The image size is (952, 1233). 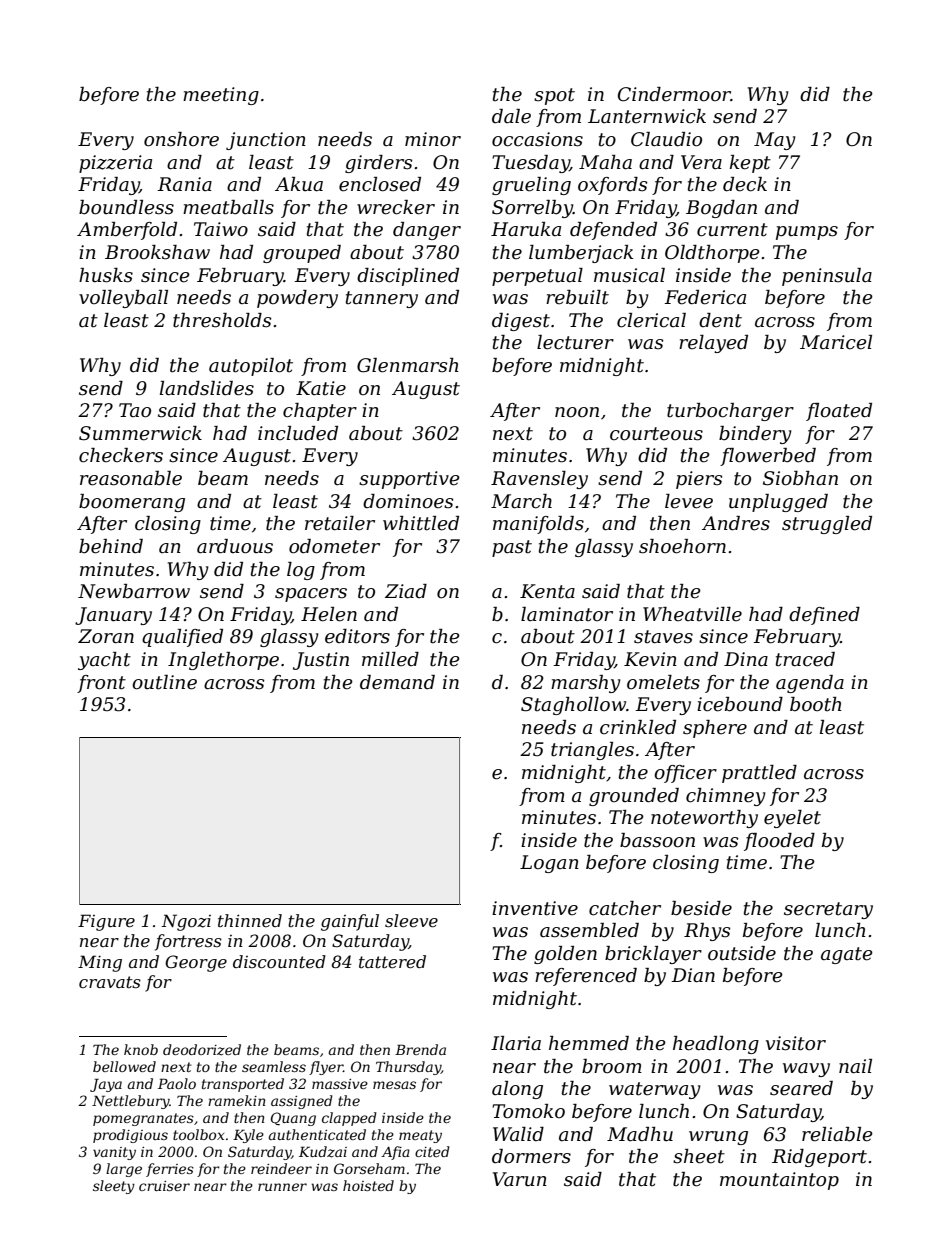 I want to click on Ziad, so click(x=406, y=591).
